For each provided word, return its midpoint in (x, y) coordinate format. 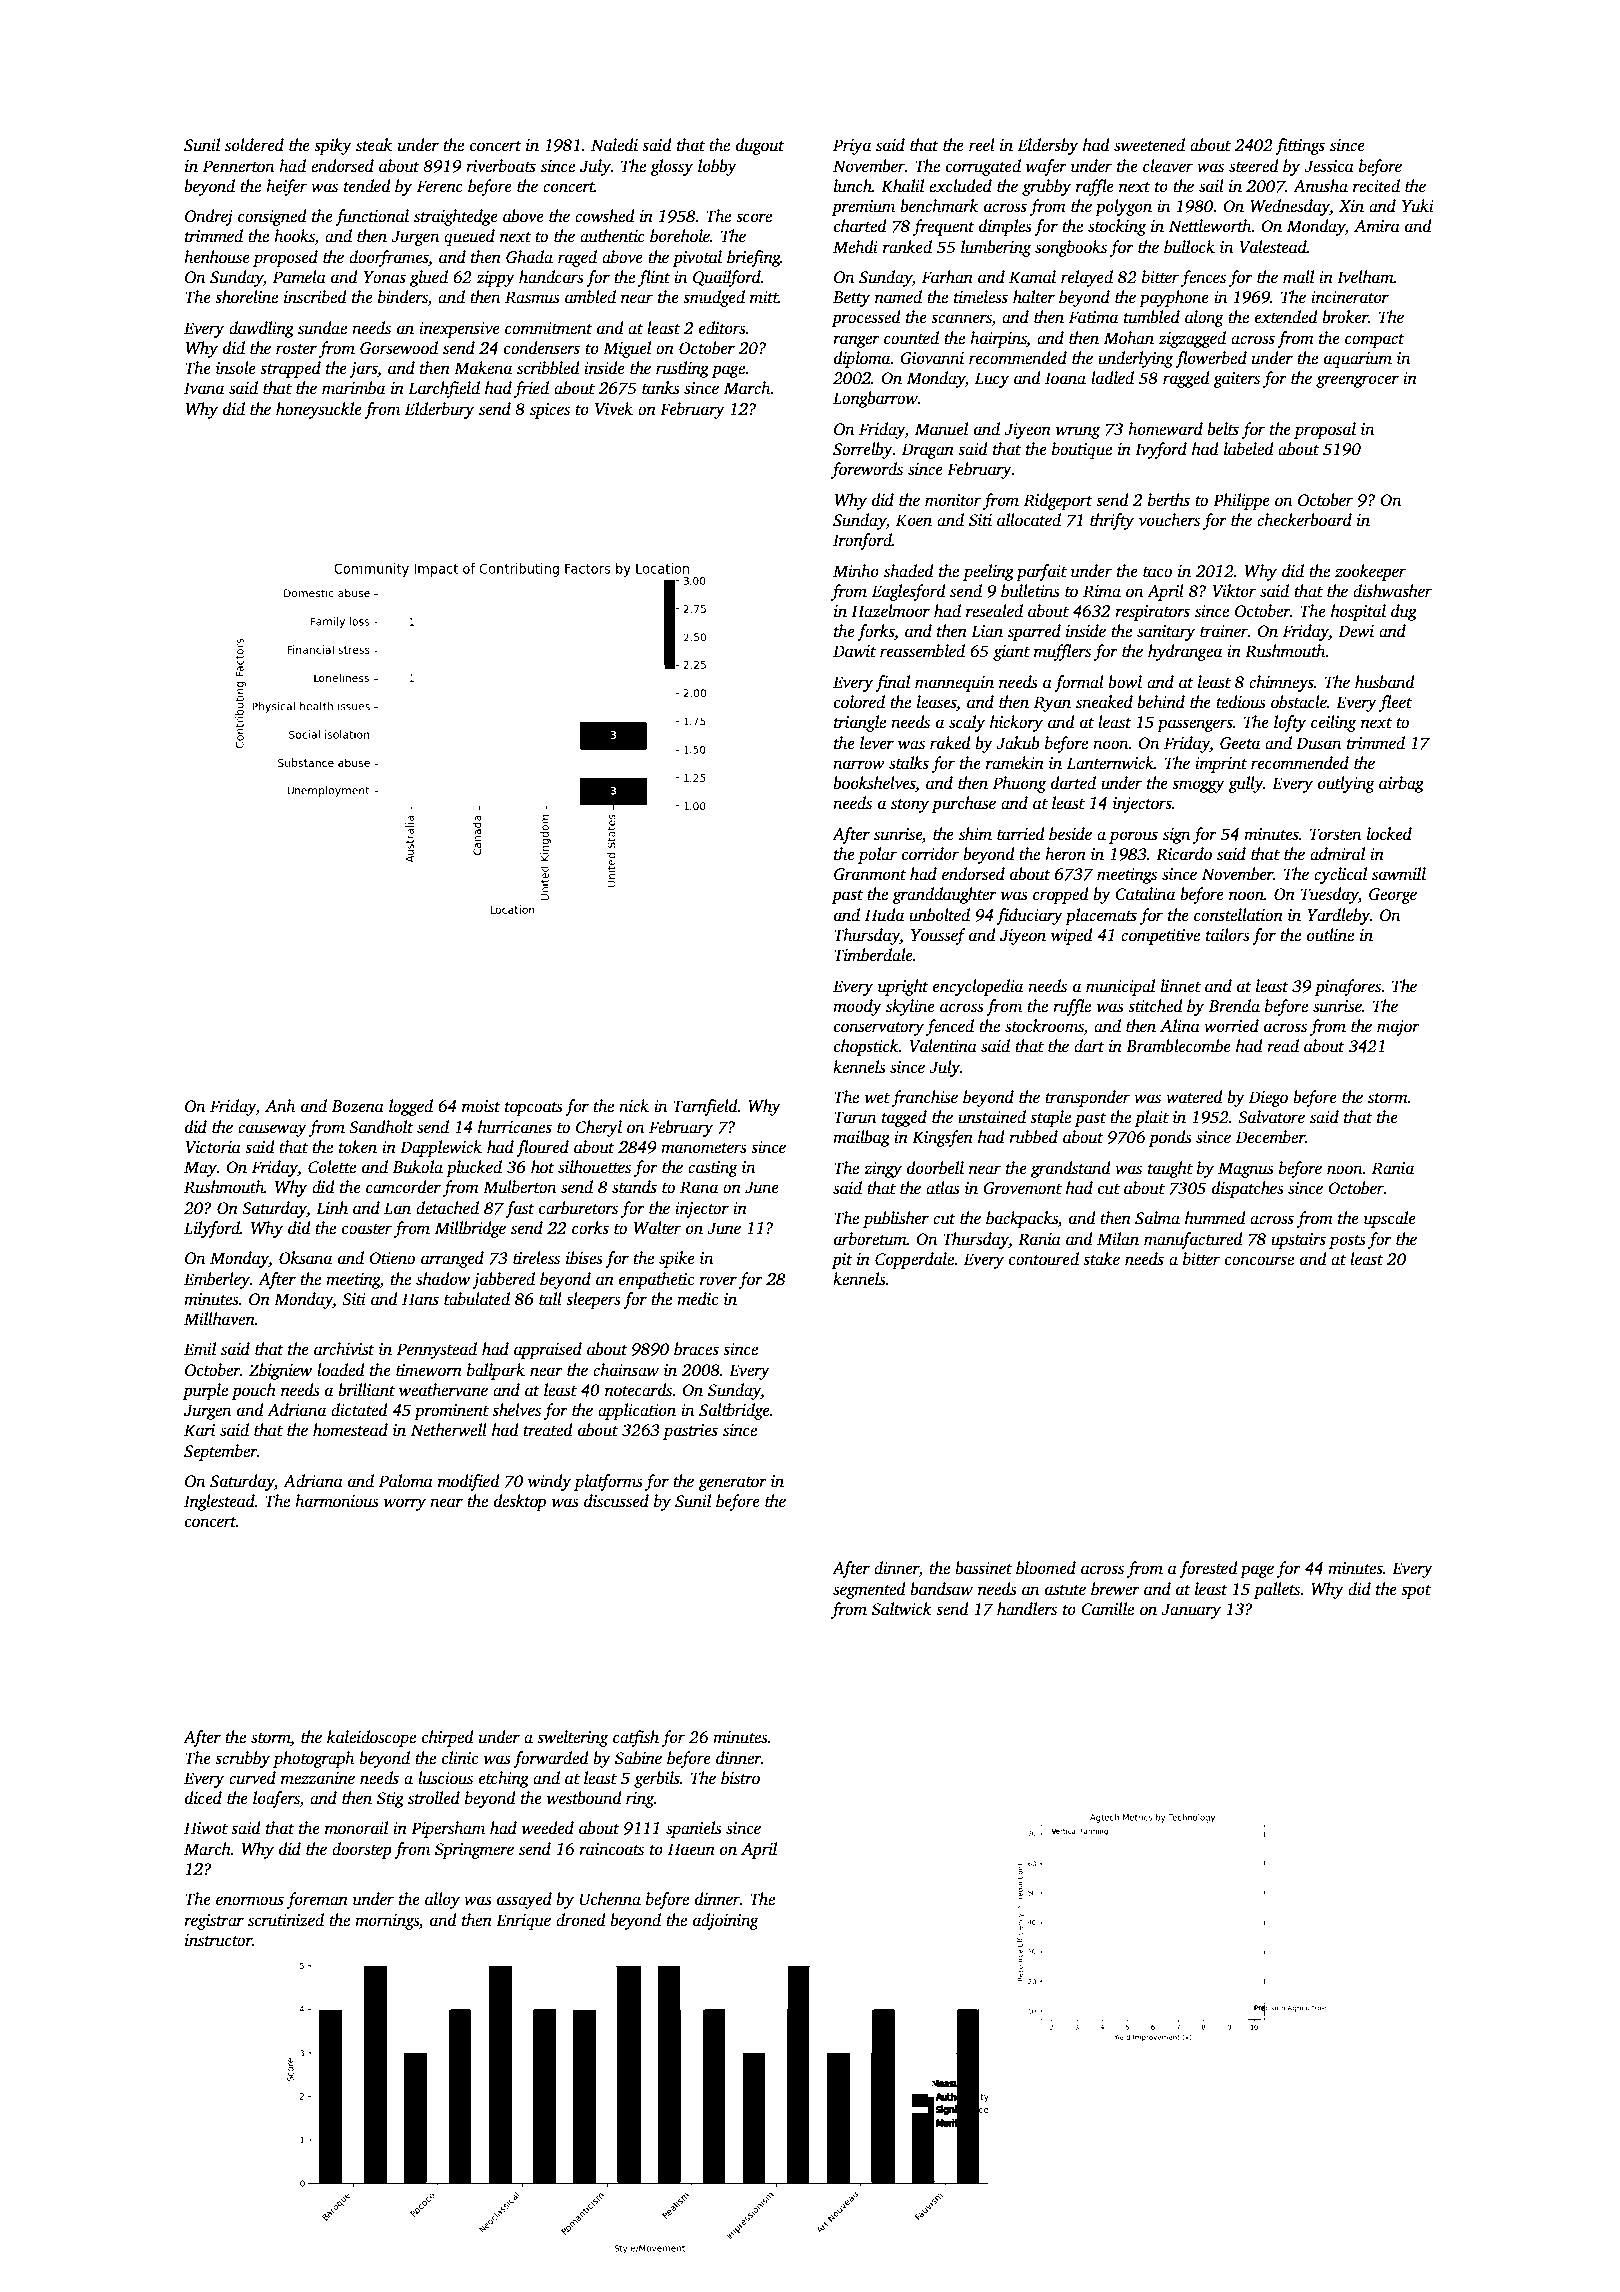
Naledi (614, 145)
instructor (219, 1940)
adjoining (726, 1921)
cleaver (1168, 165)
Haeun (691, 1849)
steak (374, 145)
